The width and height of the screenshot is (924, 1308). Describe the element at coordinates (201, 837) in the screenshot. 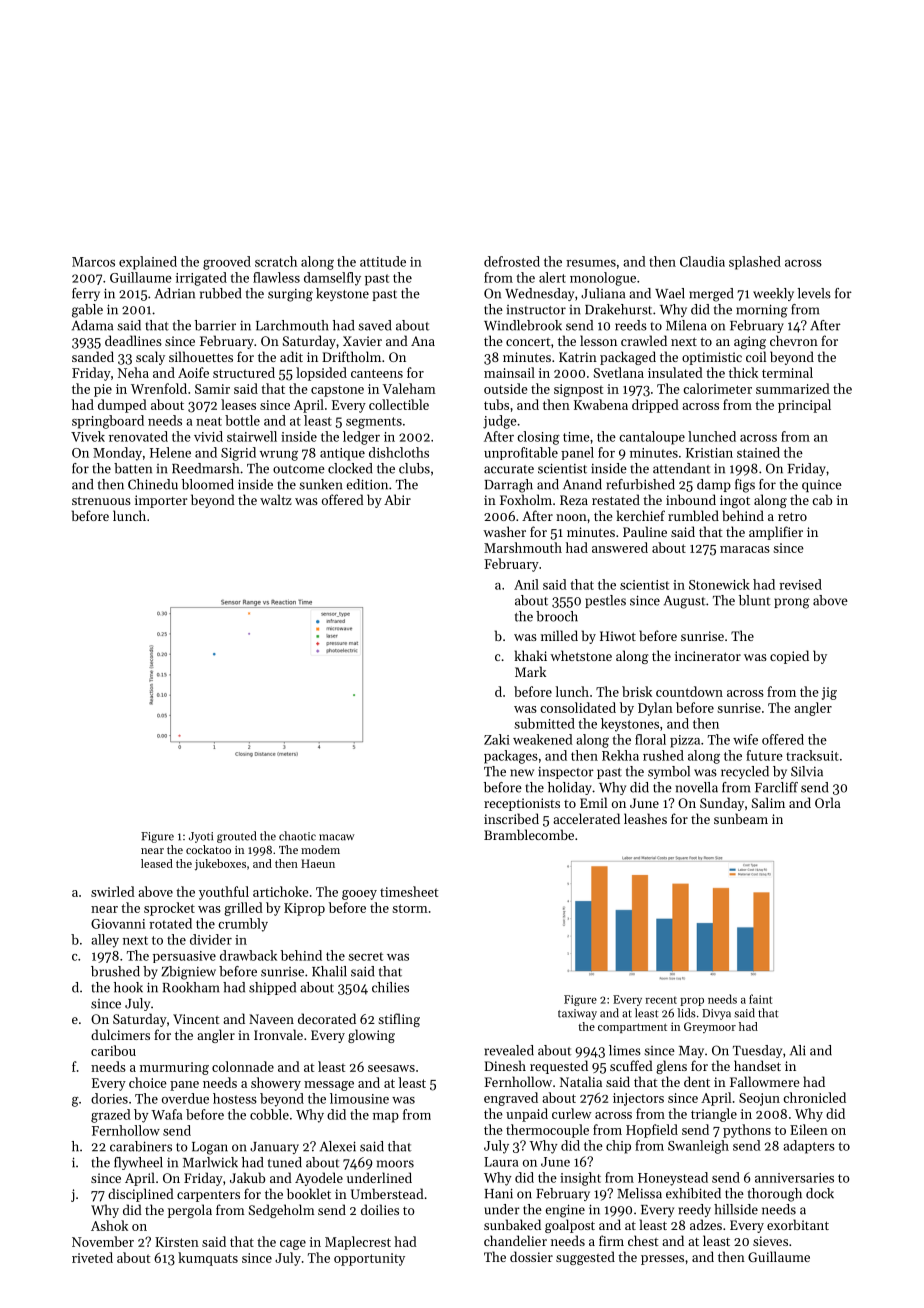

I see `Jyoti` at that location.
